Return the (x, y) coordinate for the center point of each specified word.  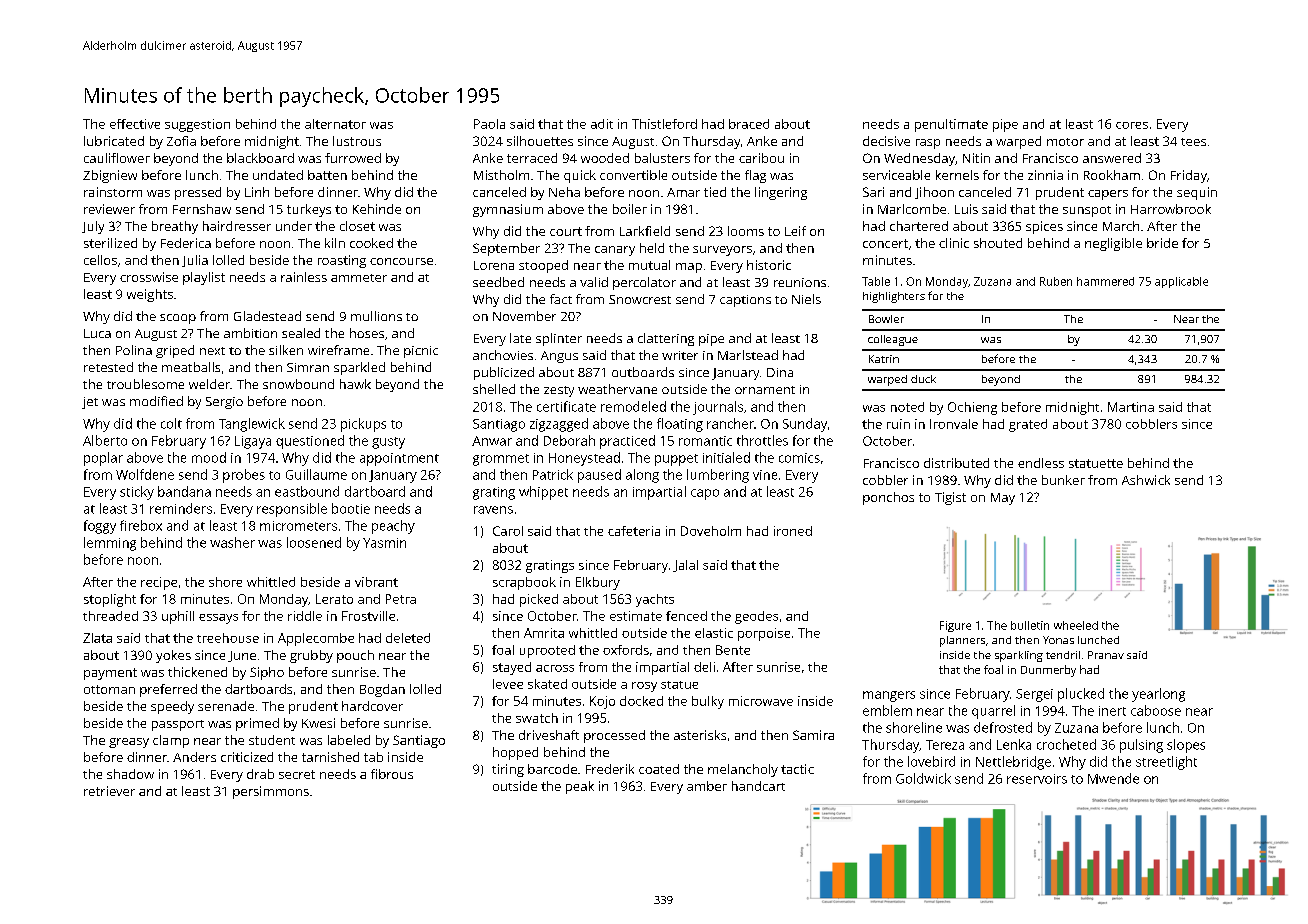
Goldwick (923, 778)
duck (923, 379)
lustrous (357, 141)
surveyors (722, 251)
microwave (761, 701)
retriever (109, 791)
